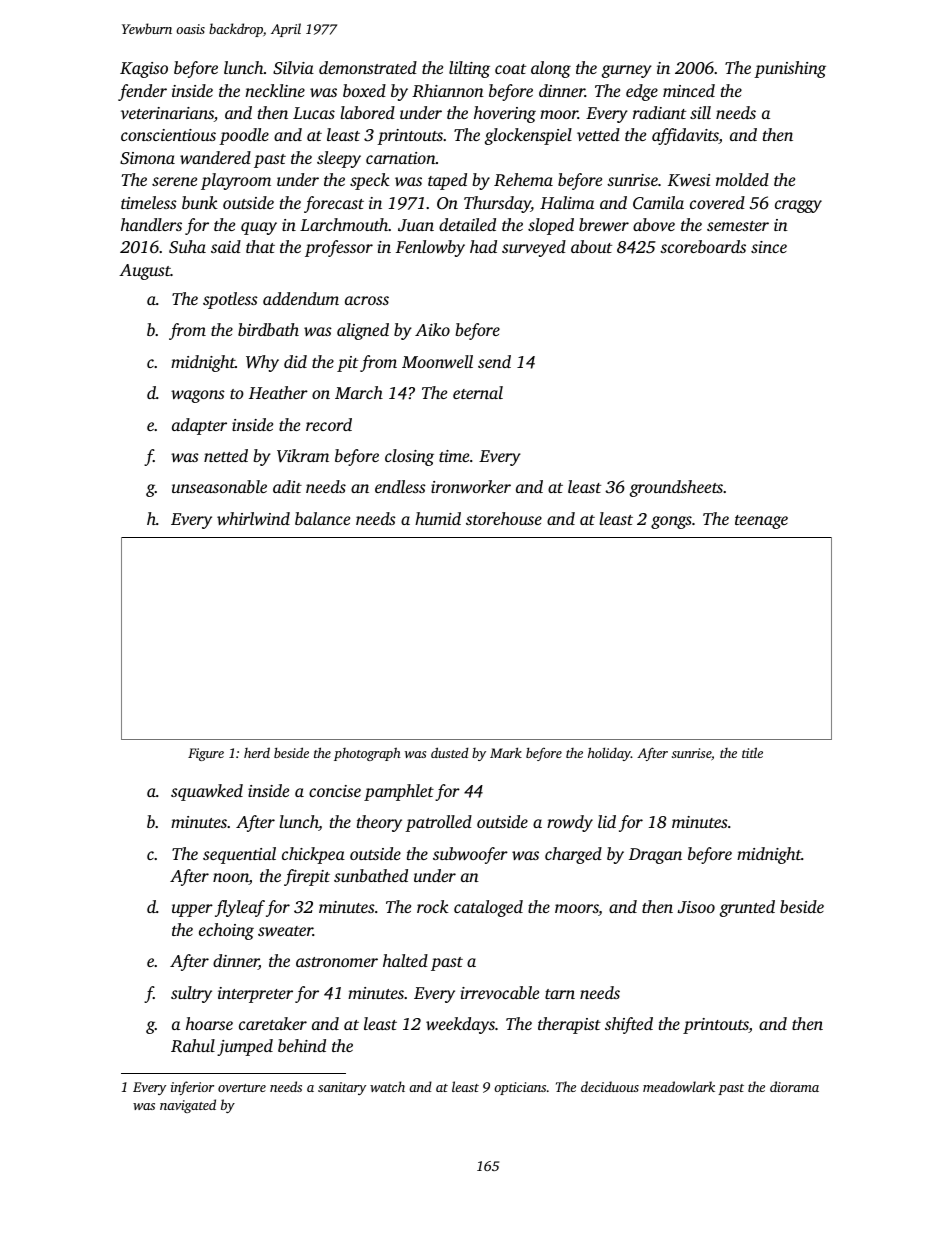 The width and height of the document is (952, 1233). Describe the element at coordinates (551, 69) in the document. I see `along` at that location.
